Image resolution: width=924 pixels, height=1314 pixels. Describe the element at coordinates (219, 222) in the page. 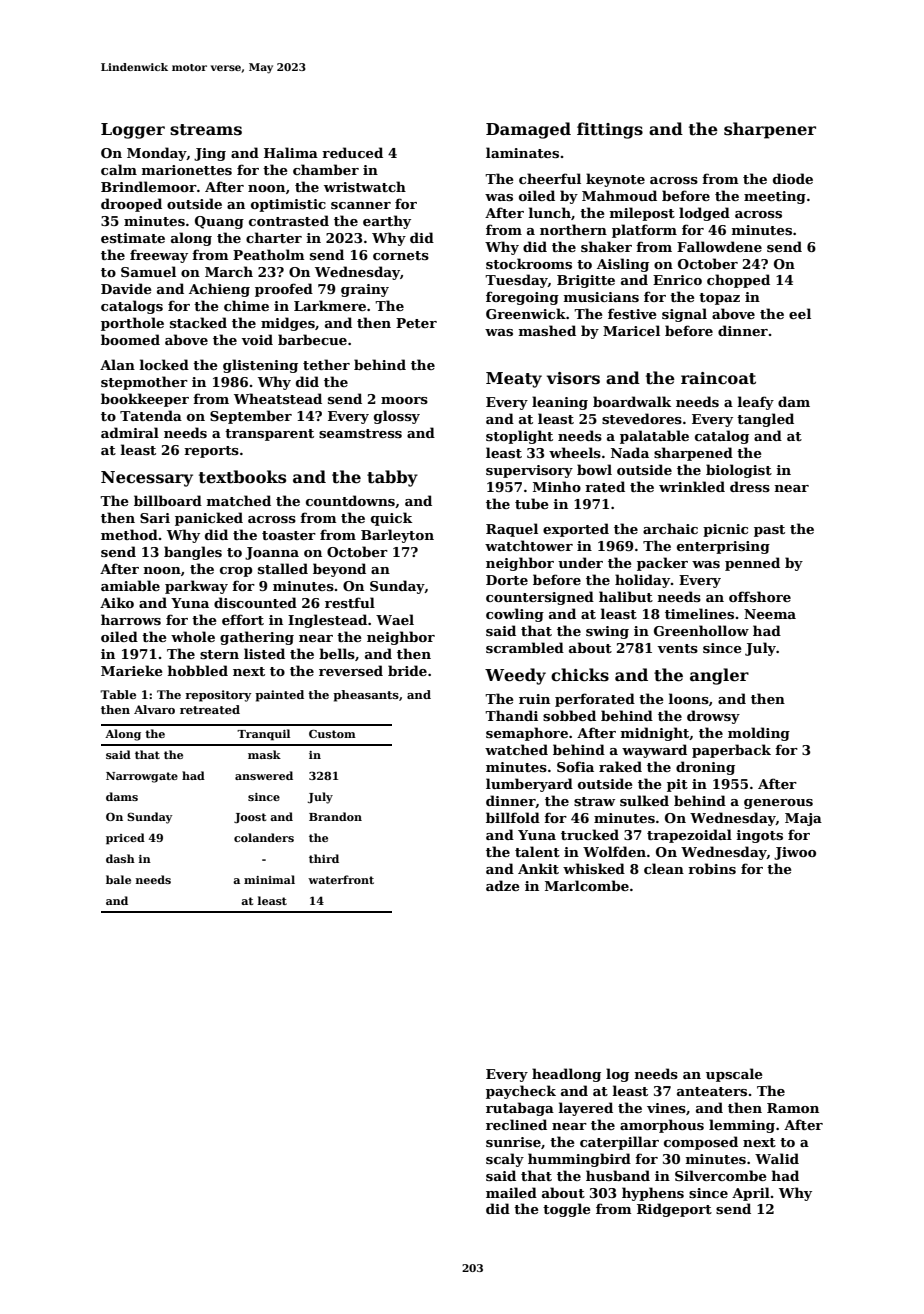

I see `Quang` at that location.
